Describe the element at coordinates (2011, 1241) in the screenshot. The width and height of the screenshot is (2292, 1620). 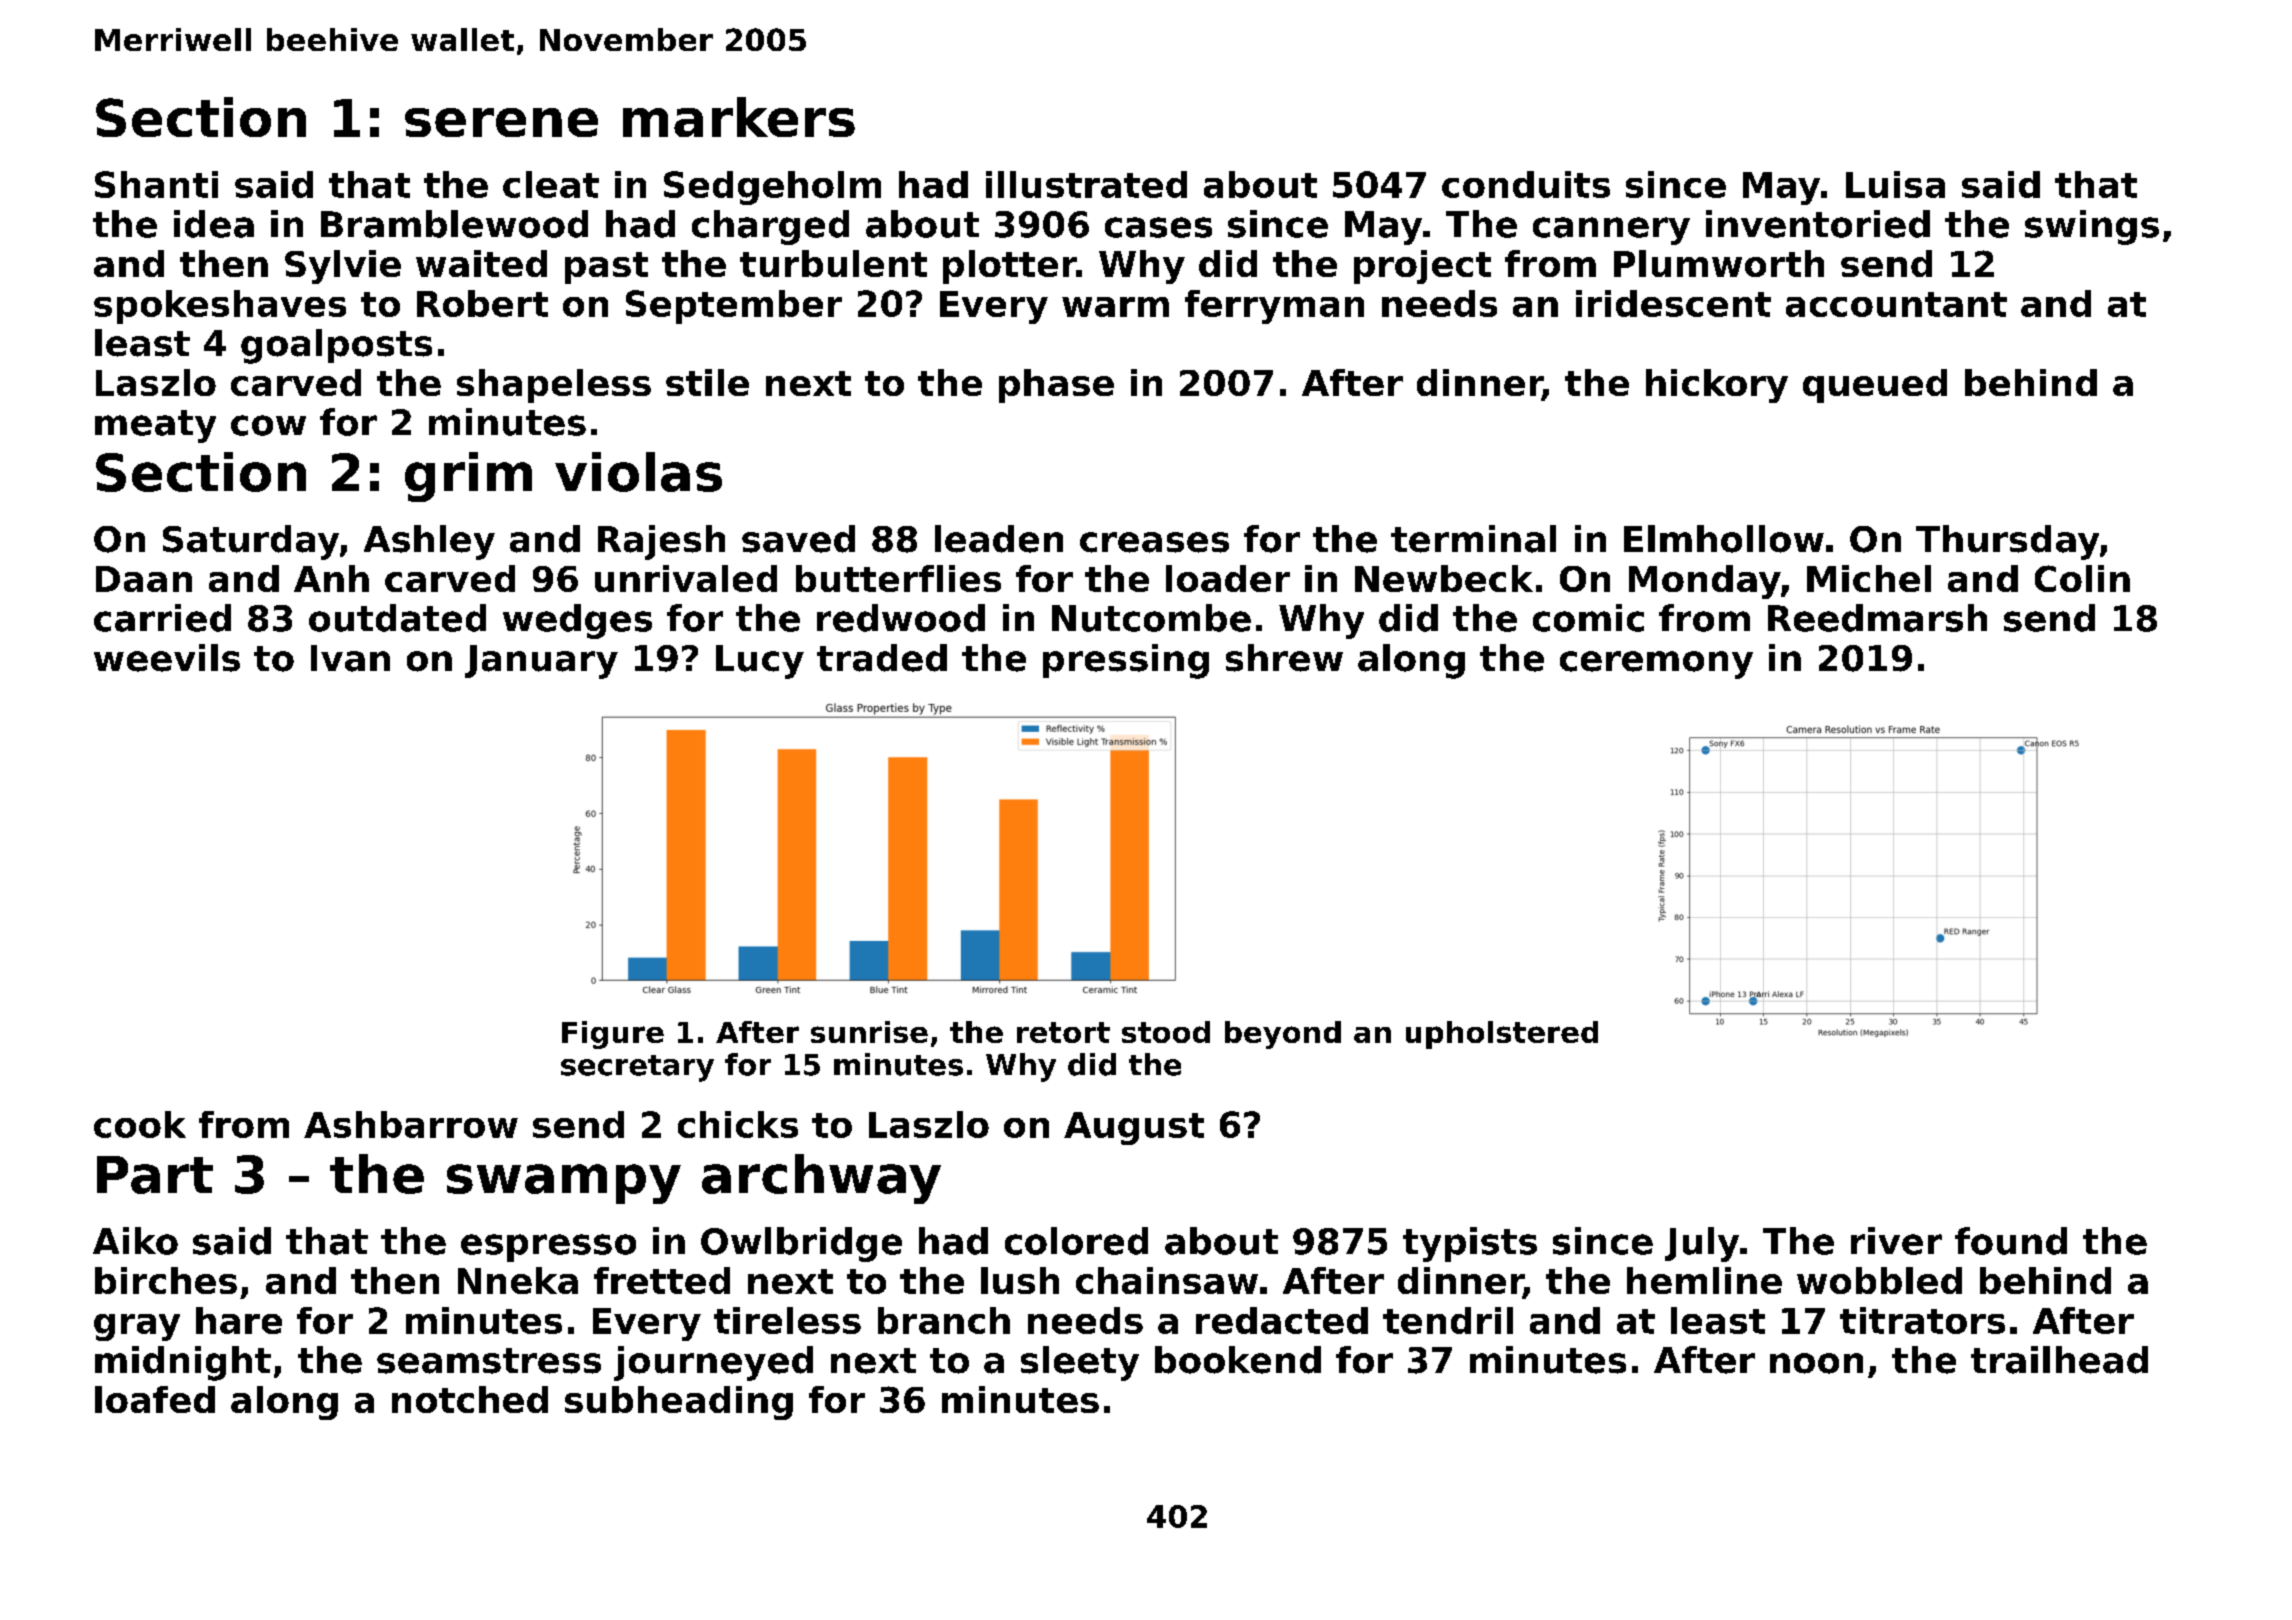
I see `found` at that location.
